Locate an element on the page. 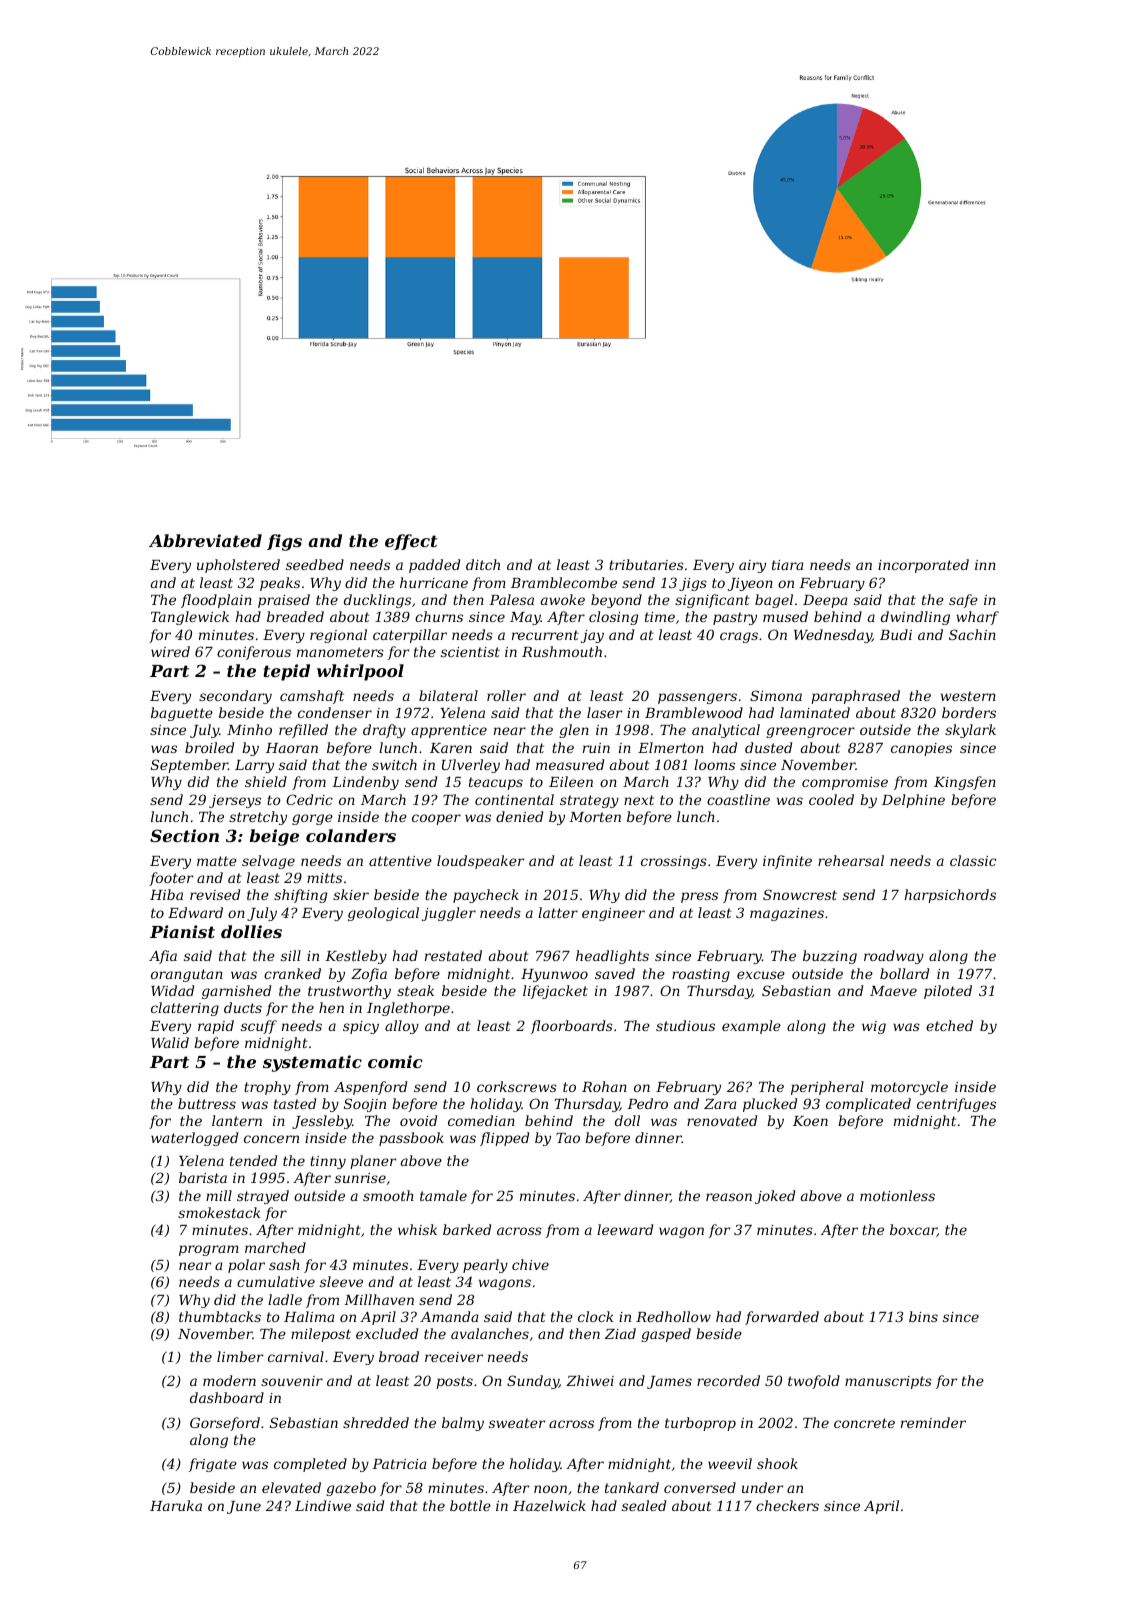 This page has width=1147, height=1622. milepost is located at coordinates (321, 1335).
